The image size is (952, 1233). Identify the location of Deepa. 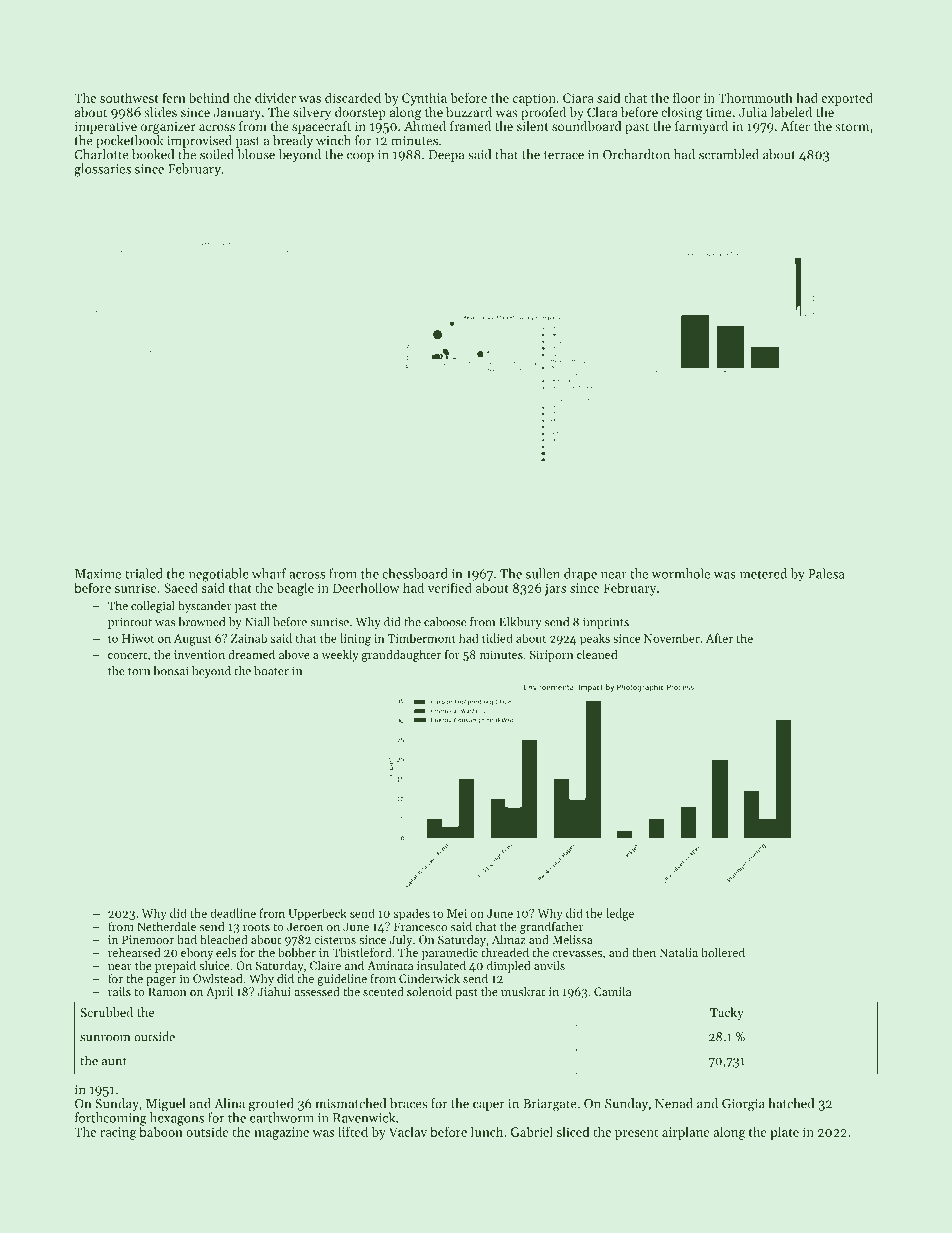
(447, 156).
